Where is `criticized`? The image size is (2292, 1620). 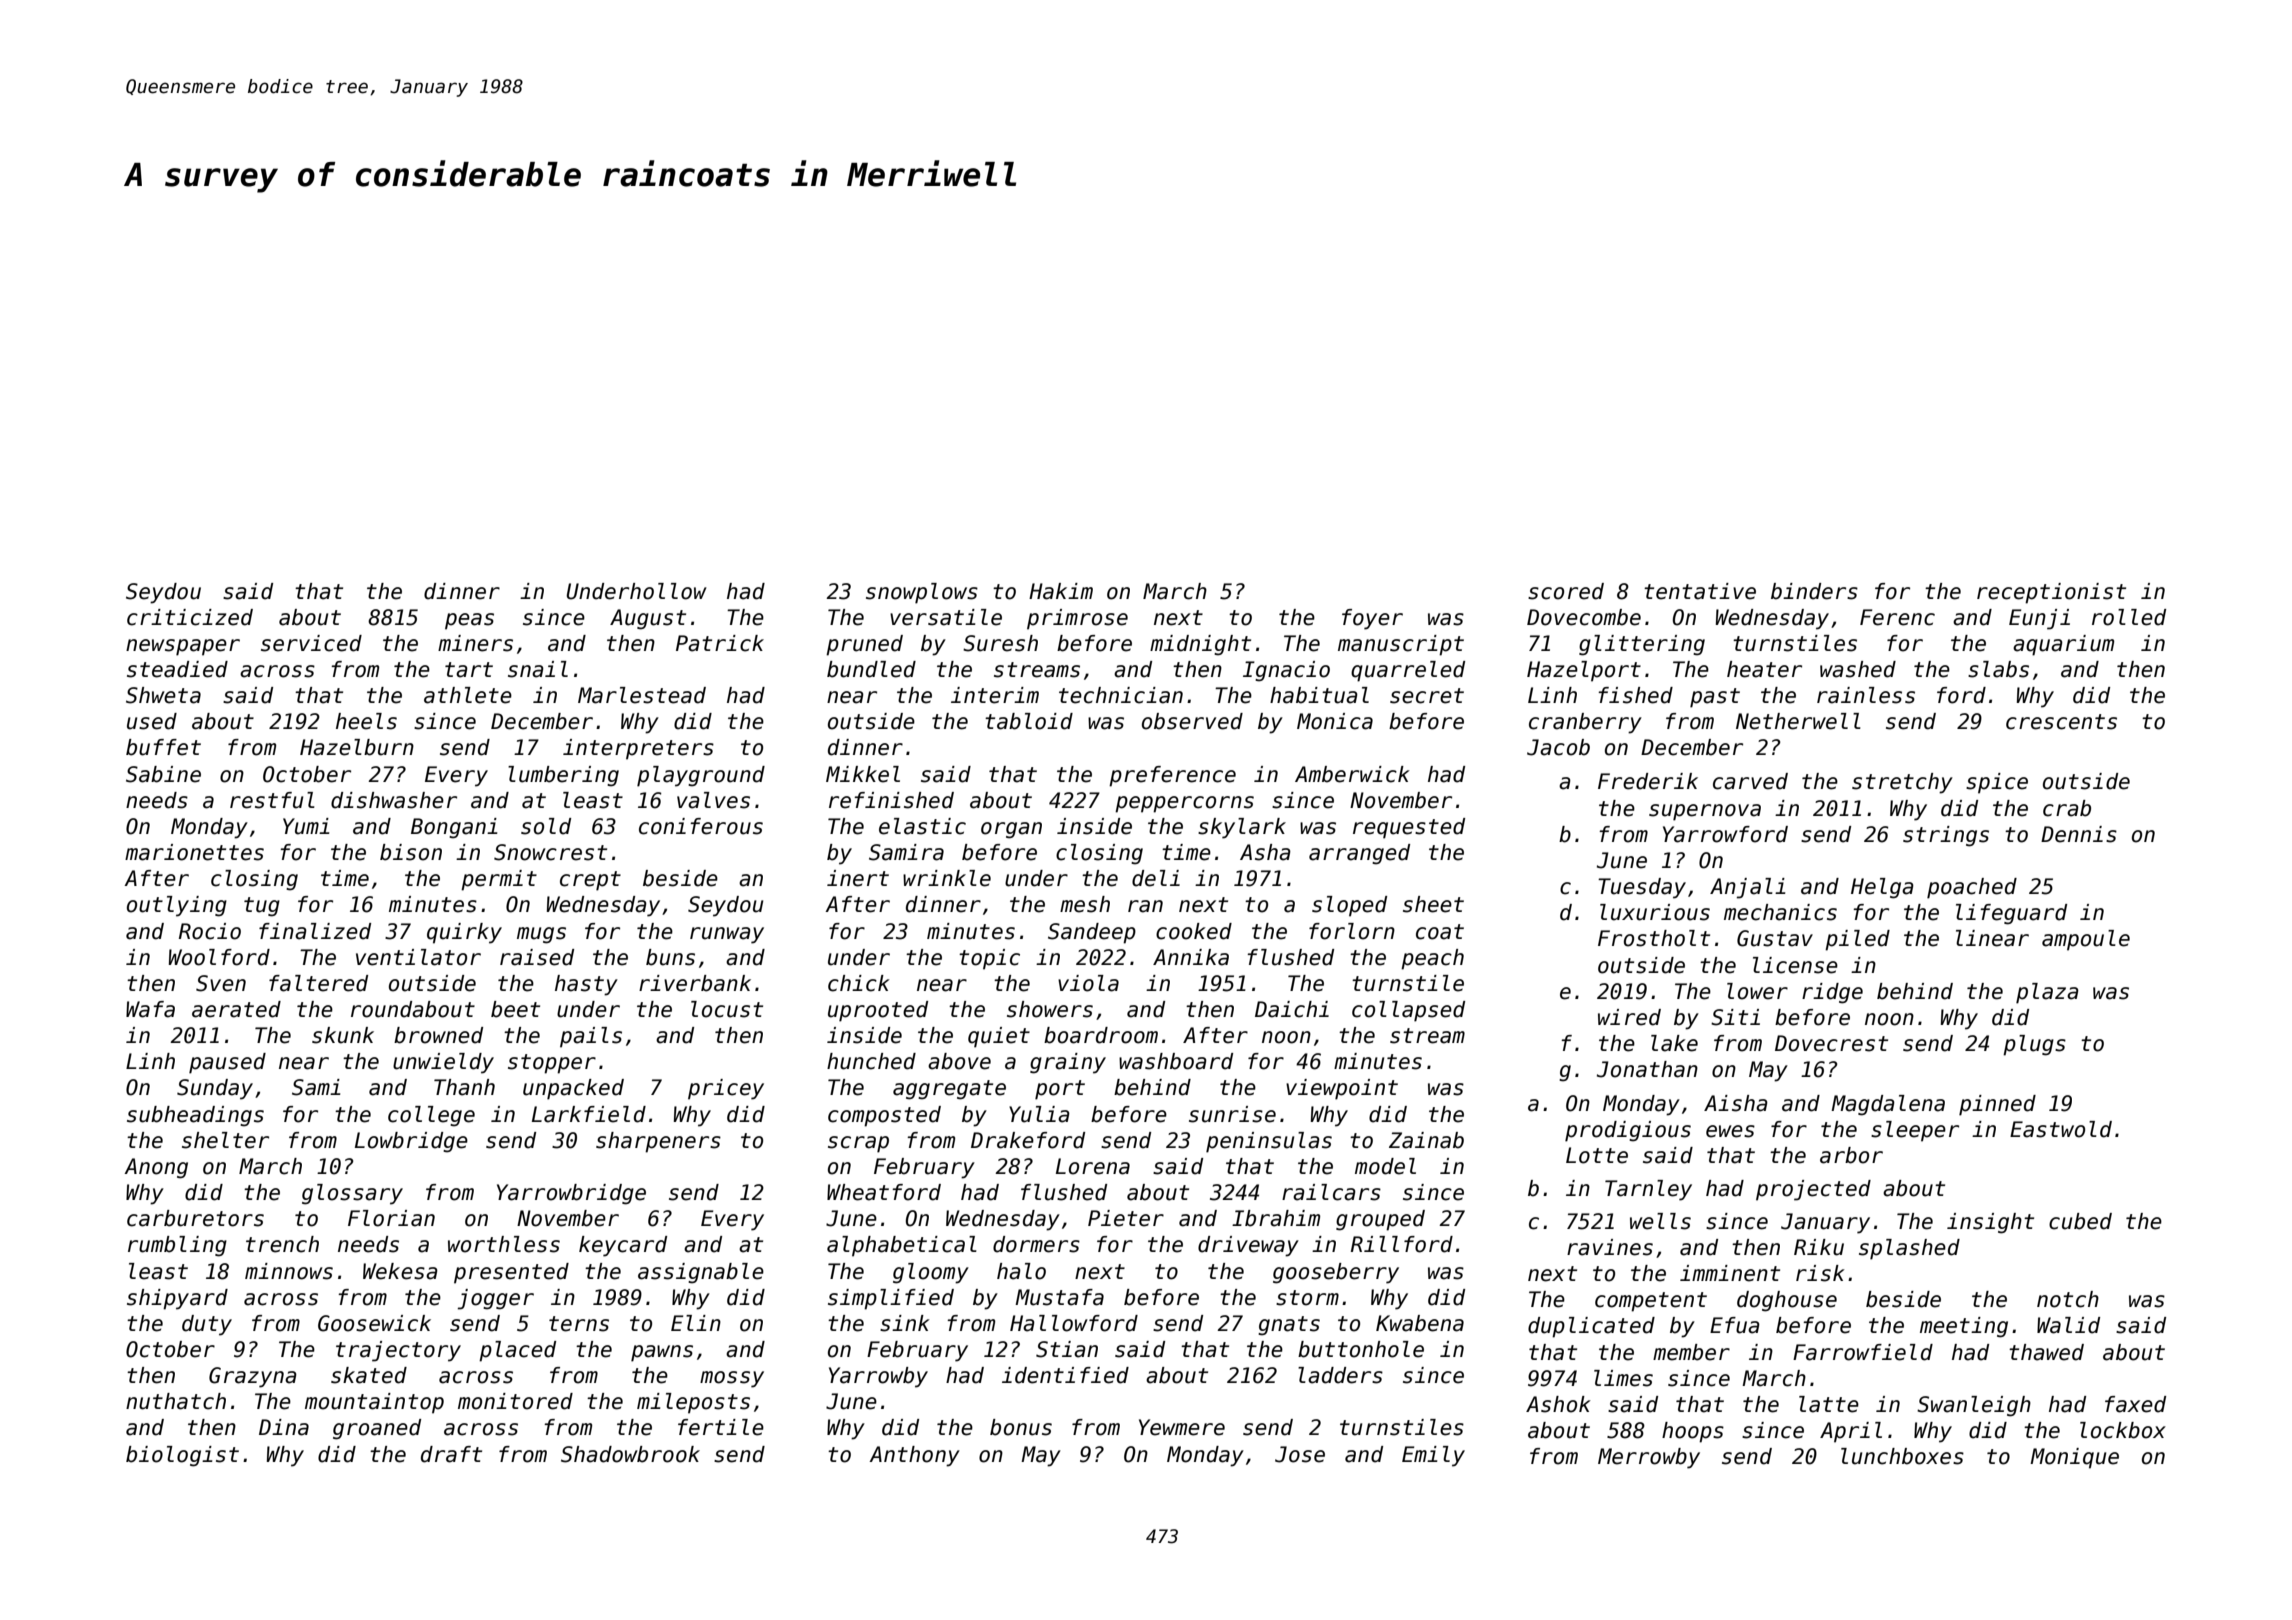
criticized is located at coordinates (190, 617).
